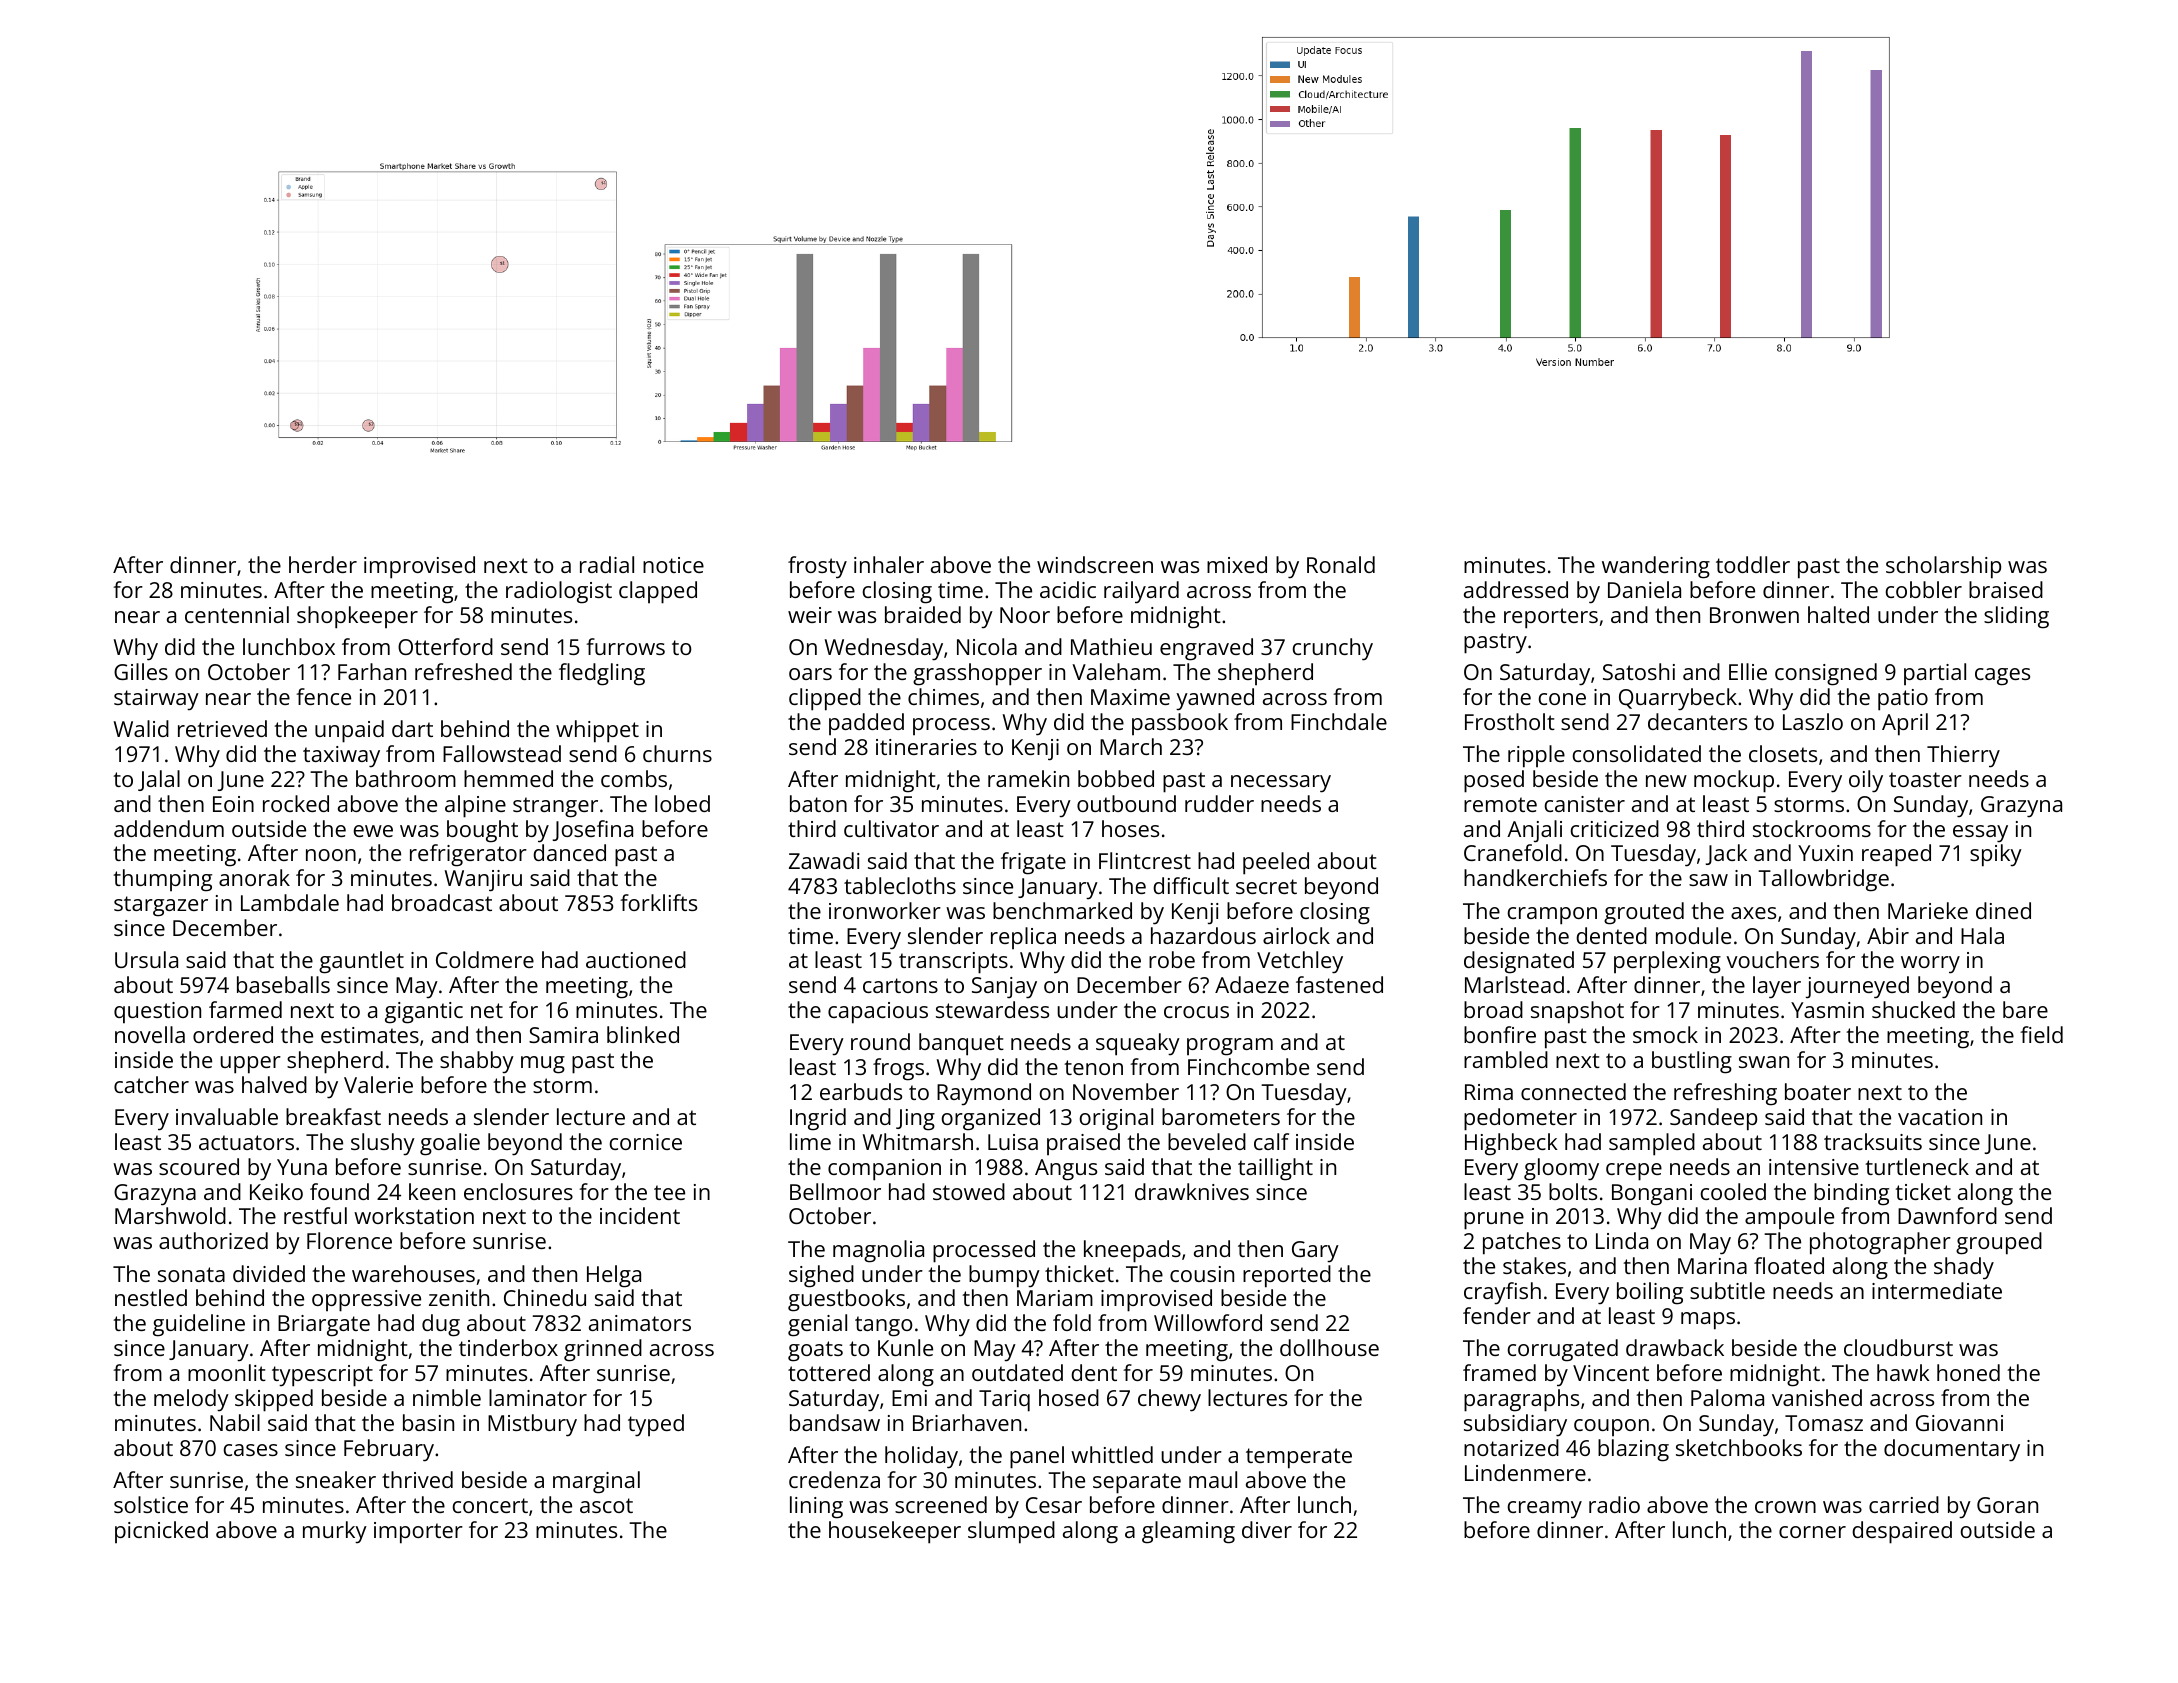  What do you see at coordinates (323, 564) in the screenshot?
I see `herder` at bounding box center [323, 564].
